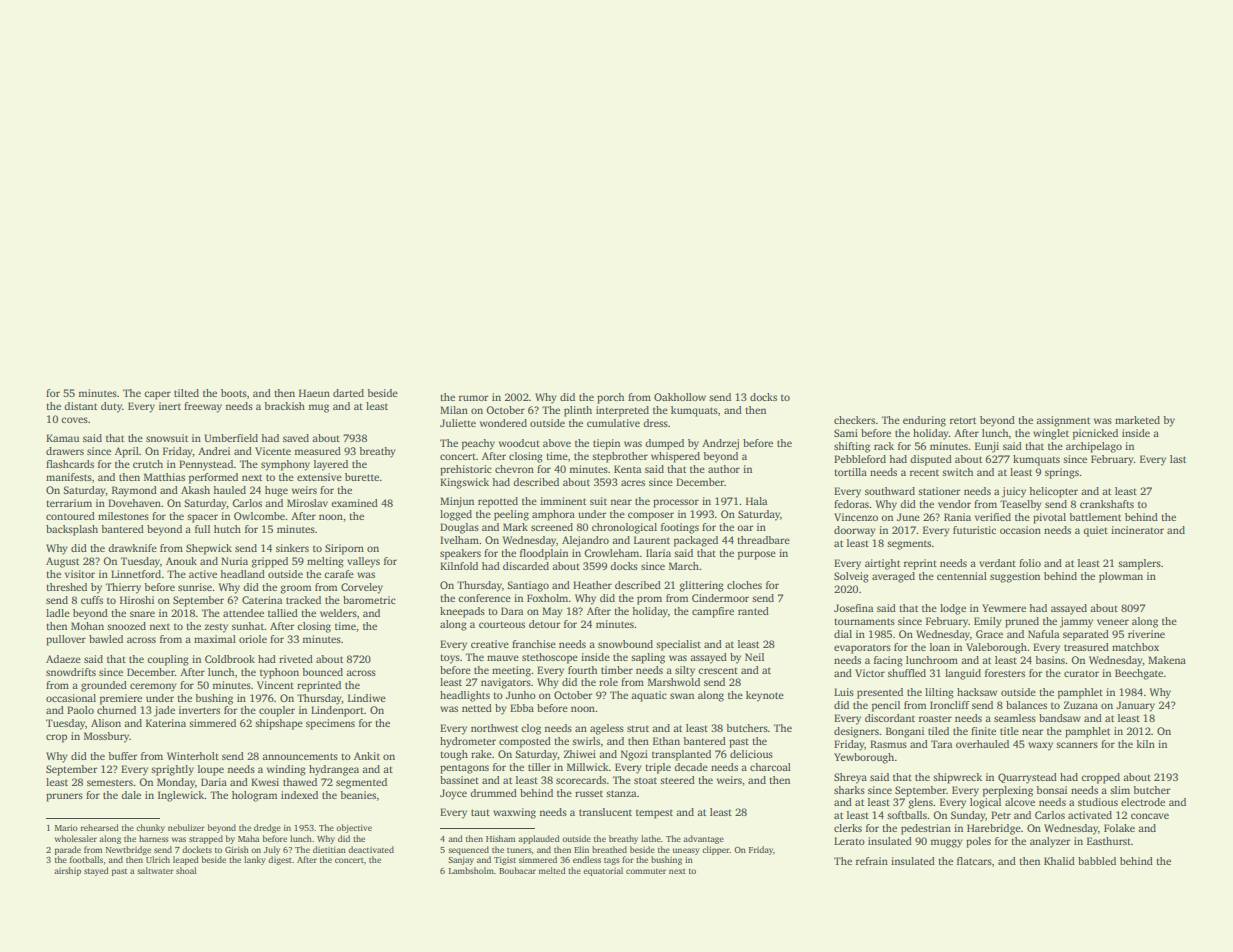 The image size is (1233, 952). Describe the element at coordinates (1086, 647) in the screenshot. I see `treasured` at that location.
